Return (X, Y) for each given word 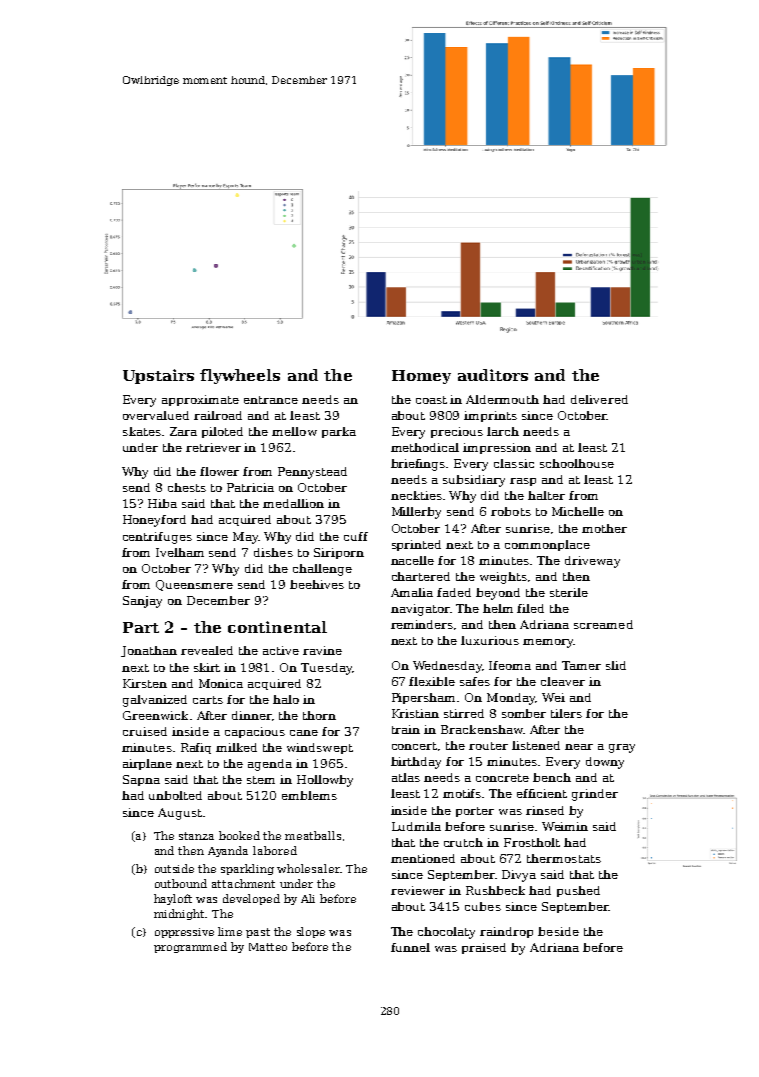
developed (251, 899)
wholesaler (308, 868)
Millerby (416, 513)
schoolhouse (577, 463)
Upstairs (158, 376)
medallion (293, 503)
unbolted (175, 795)
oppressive (184, 933)
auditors (493, 375)
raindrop (506, 932)
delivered (599, 399)
